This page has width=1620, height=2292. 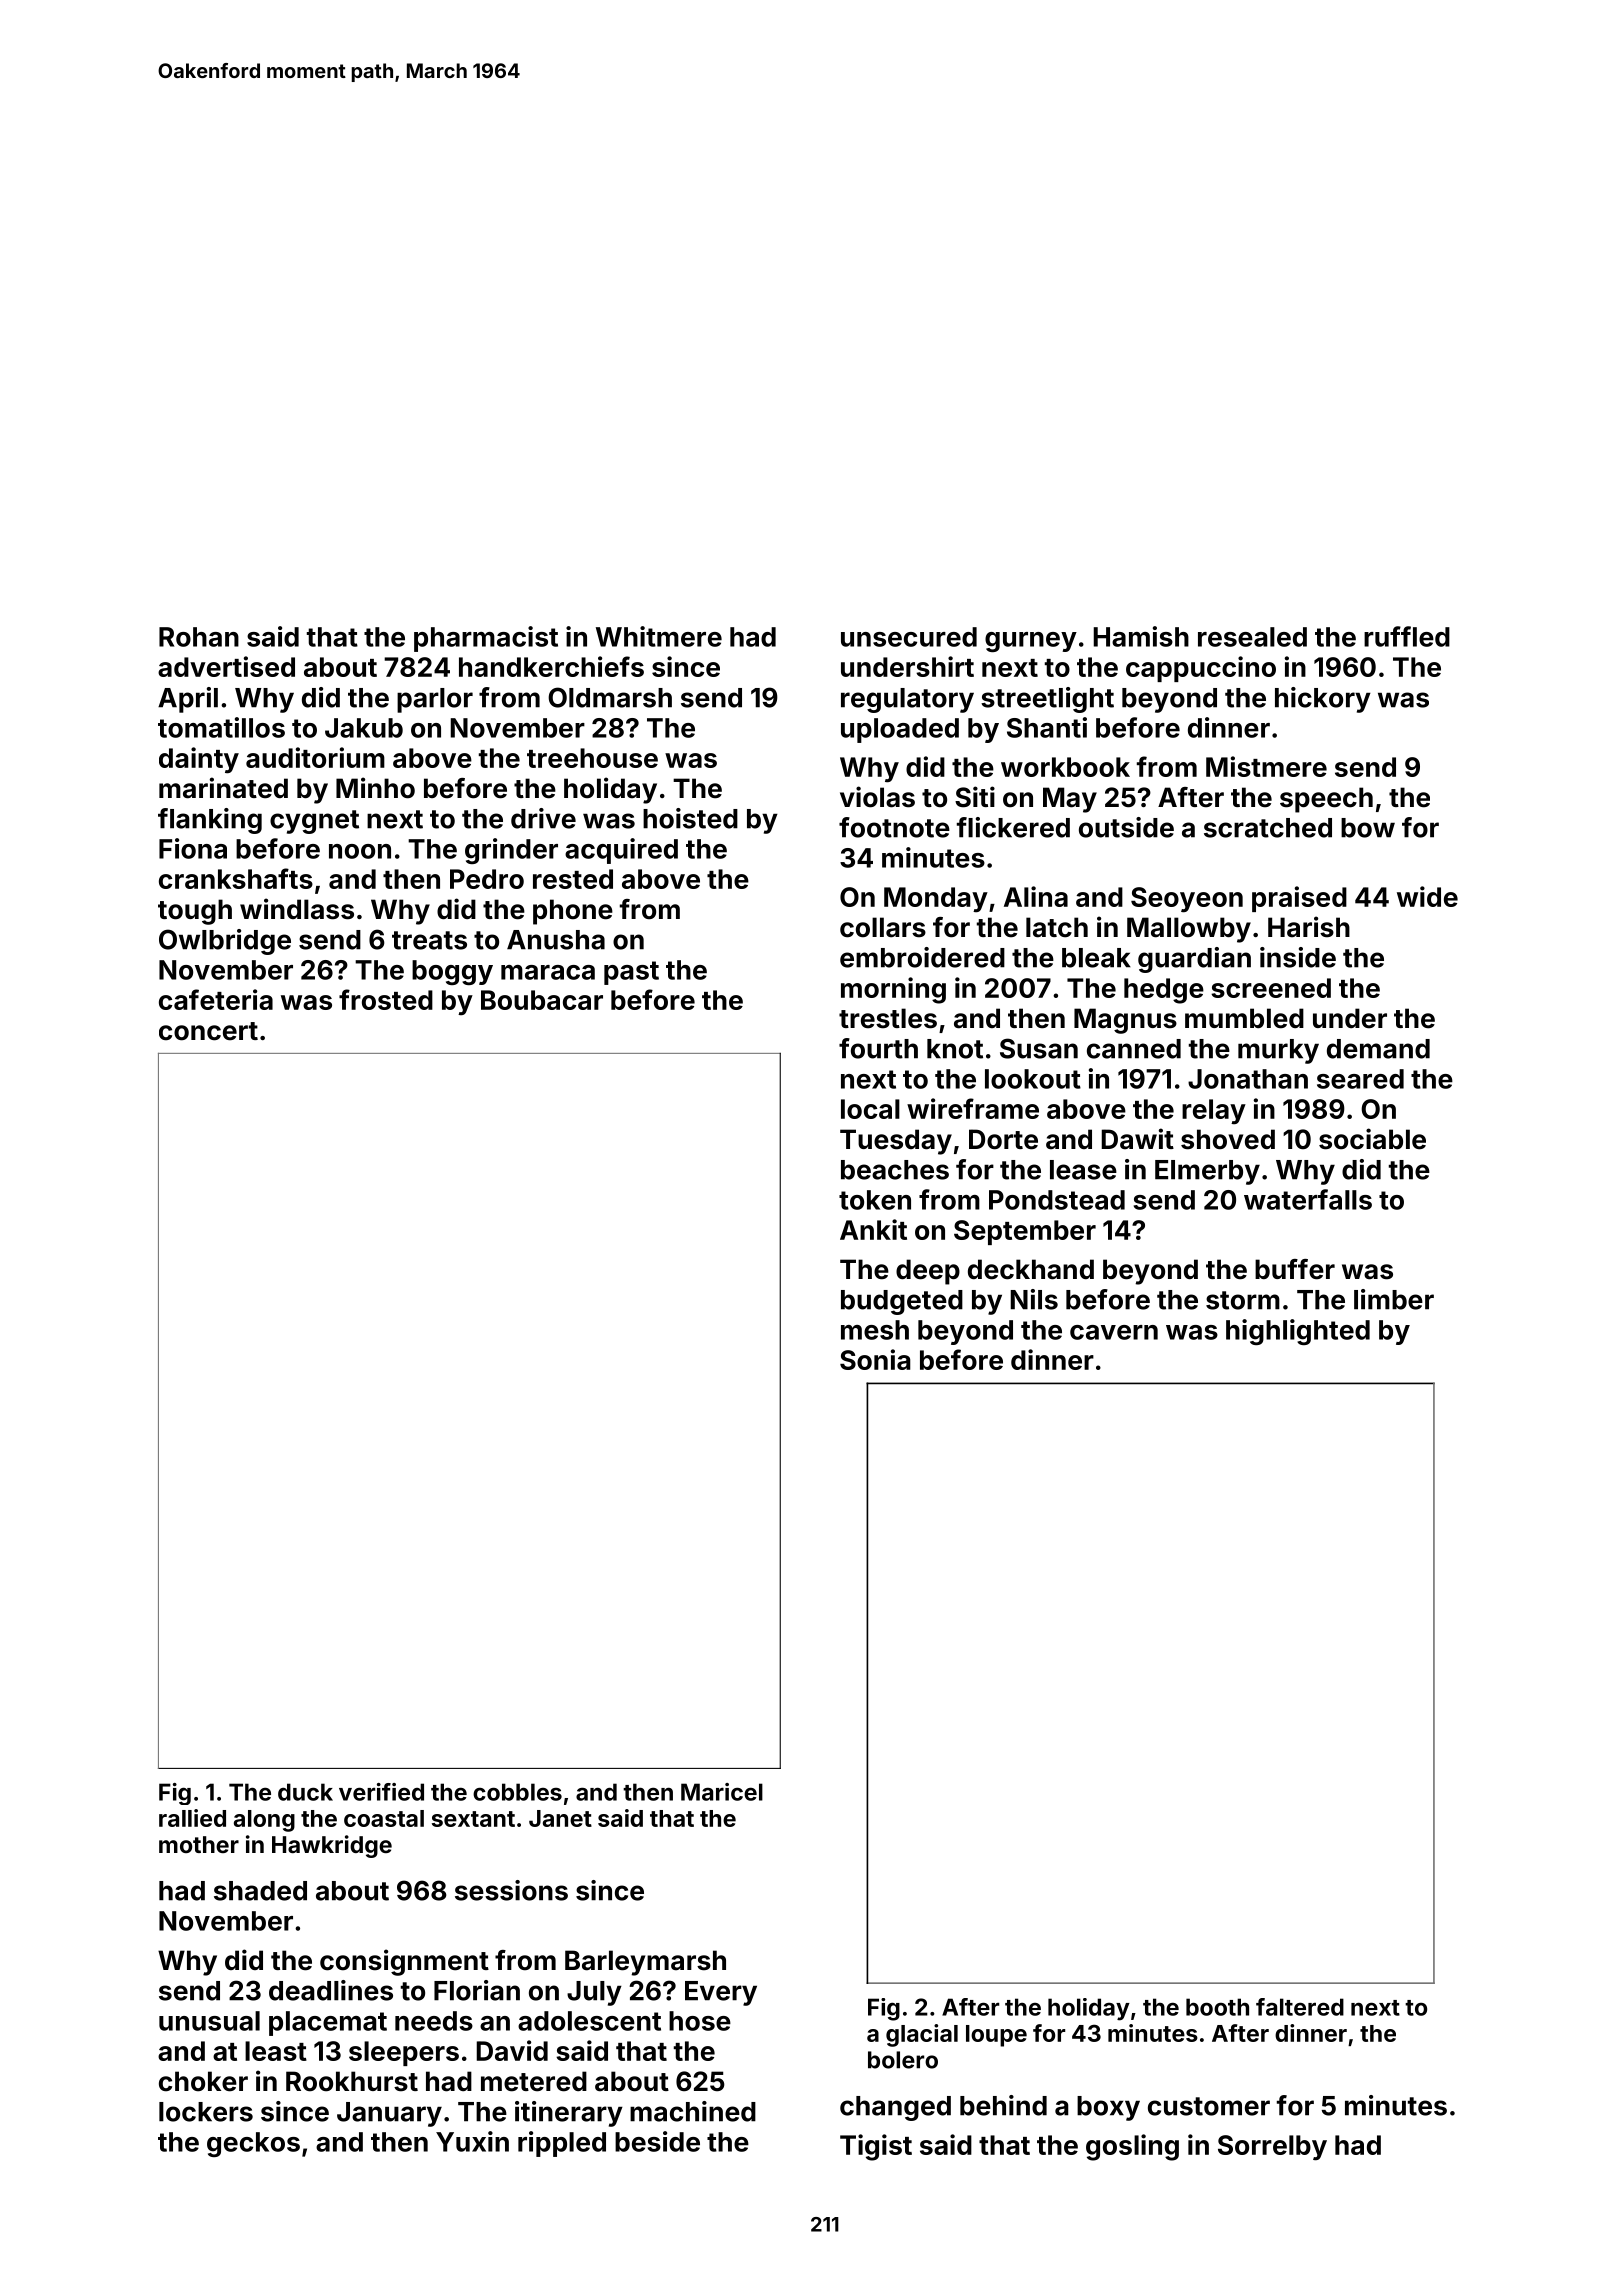 I want to click on verified, so click(x=381, y=1792).
